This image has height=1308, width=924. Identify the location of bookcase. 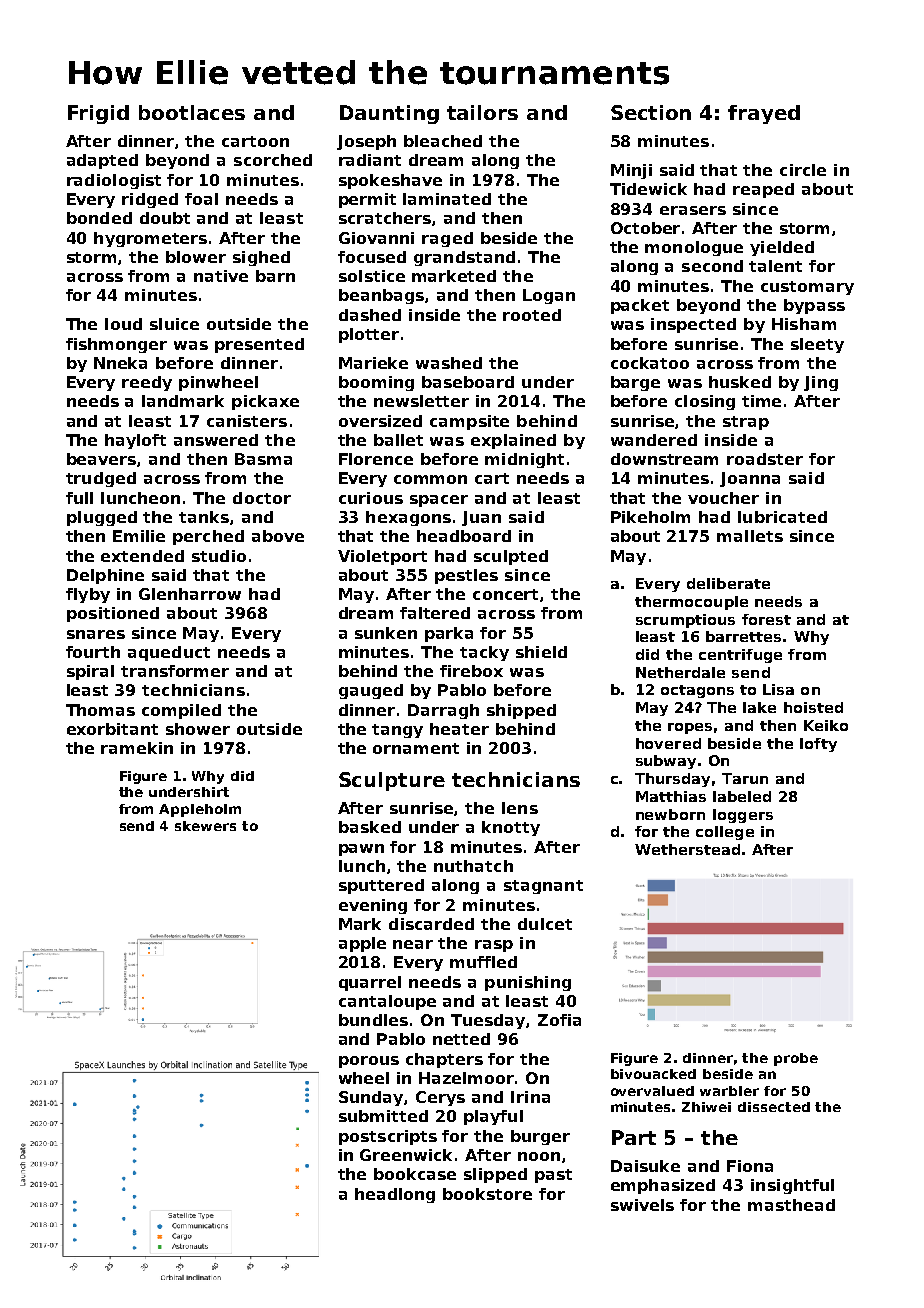
(415, 1174).
